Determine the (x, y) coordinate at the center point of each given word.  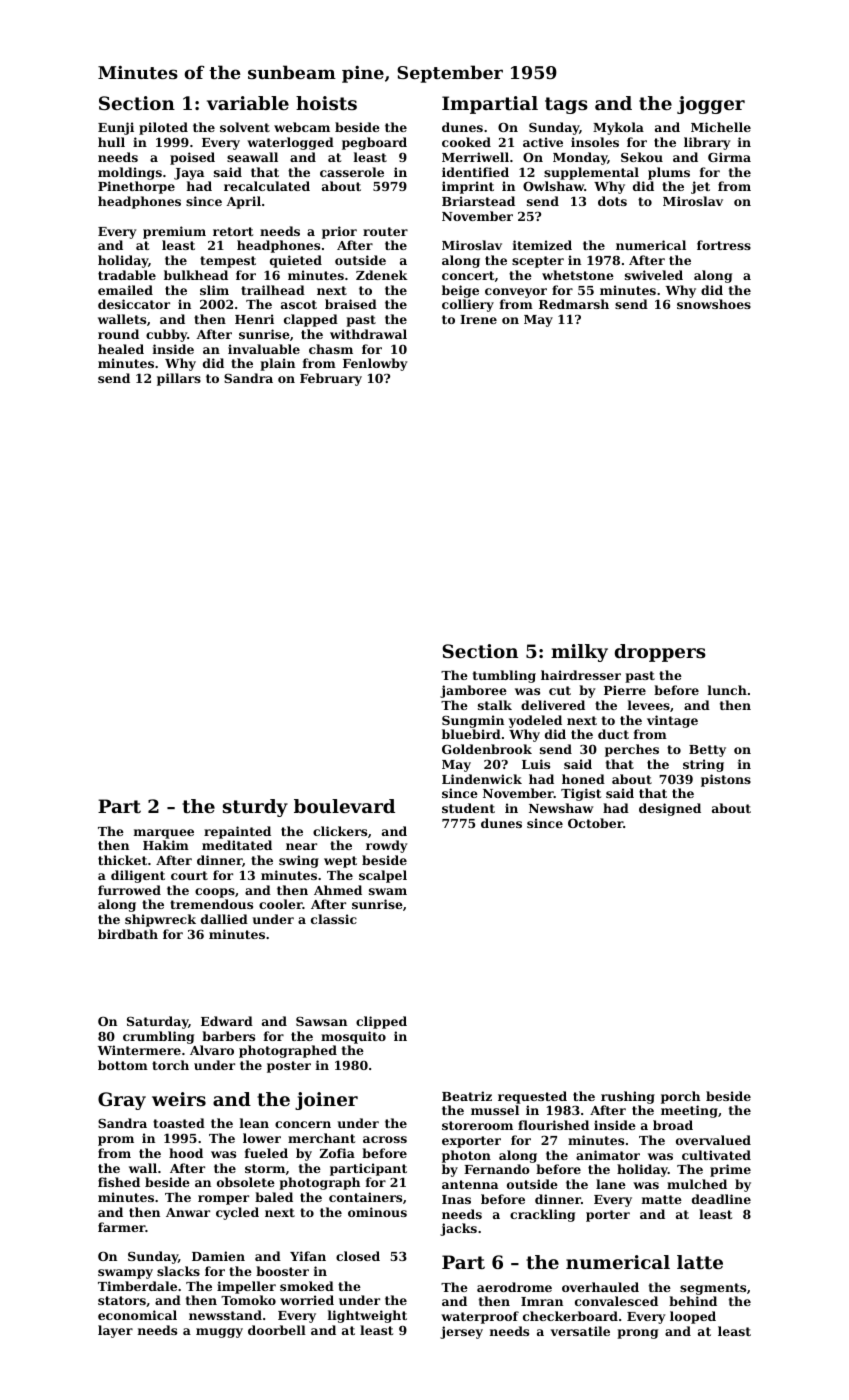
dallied (224, 919)
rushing (628, 1097)
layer (115, 1331)
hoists (326, 103)
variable (248, 103)
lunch (727, 690)
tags (566, 105)
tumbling (504, 676)
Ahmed (338, 890)
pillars (179, 379)
